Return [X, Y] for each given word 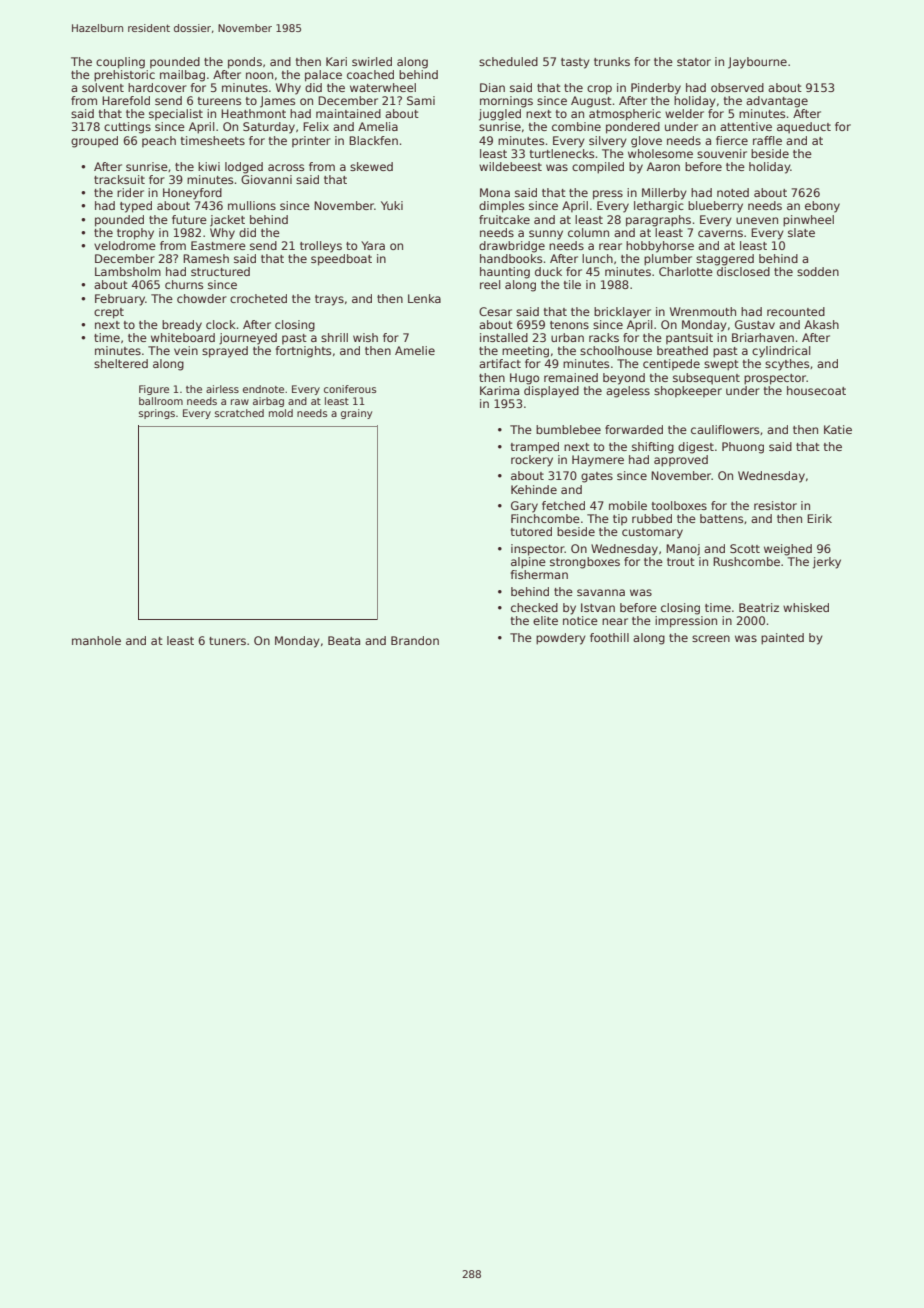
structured [220, 271]
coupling [120, 63]
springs [157, 414]
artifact [500, 363]
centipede [671, 364]
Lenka [424, 298]
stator [694, 62]
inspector [538, 550]
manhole [96, 640]
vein [186, 350]
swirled [372, 61]
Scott [745, 548]
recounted [796, 311]
